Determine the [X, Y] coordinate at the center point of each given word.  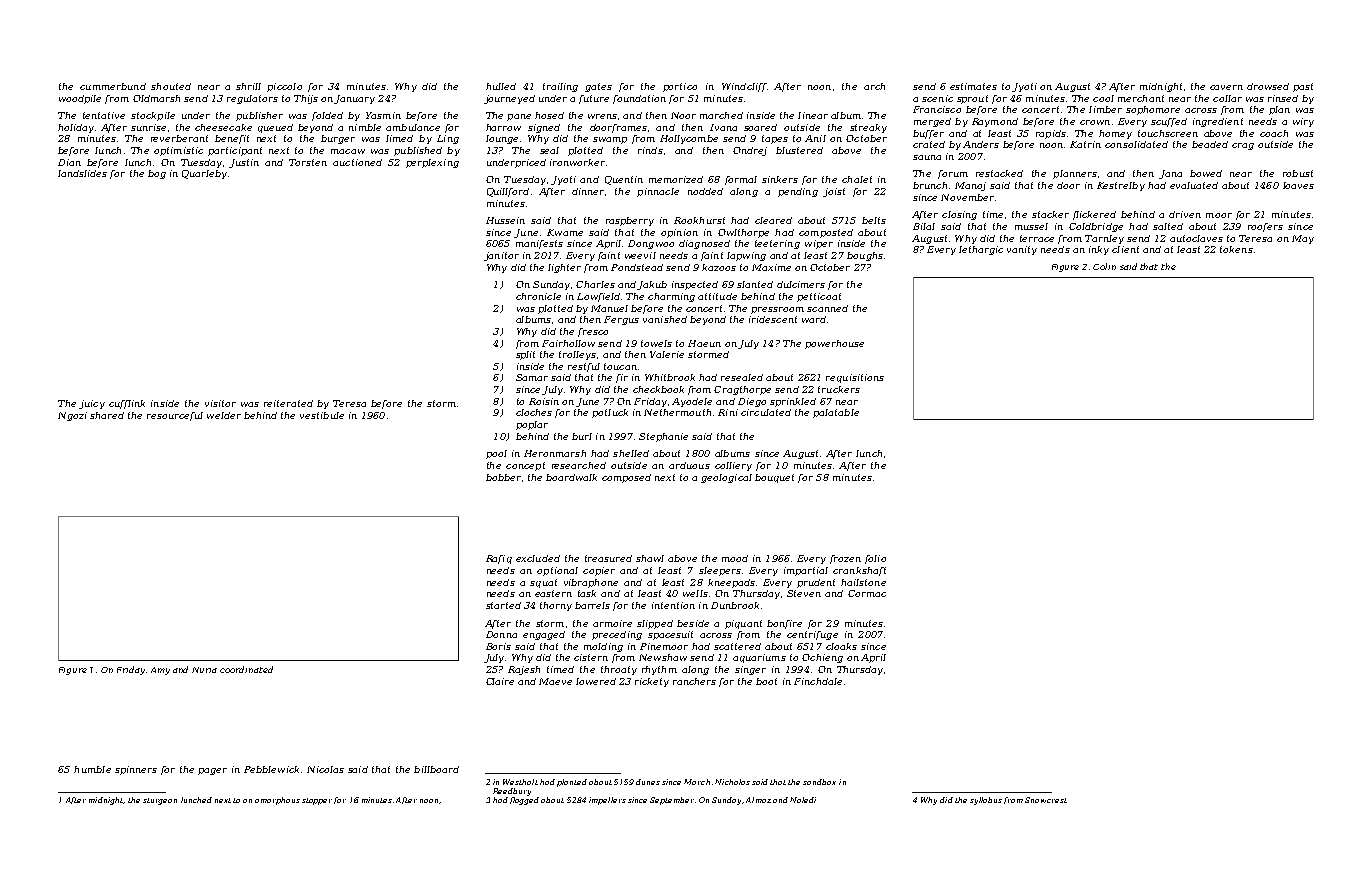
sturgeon [160, 801]
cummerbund [113, 86]
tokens [1236, 249]
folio [875, 559]
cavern [1226, 87]
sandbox [819, 782]
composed [626, 478]
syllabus [986, 801]
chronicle [538, 296]
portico [680, 87]
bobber [503, 477]
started [503, 605]
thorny [556, 606]
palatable [836, 413]
